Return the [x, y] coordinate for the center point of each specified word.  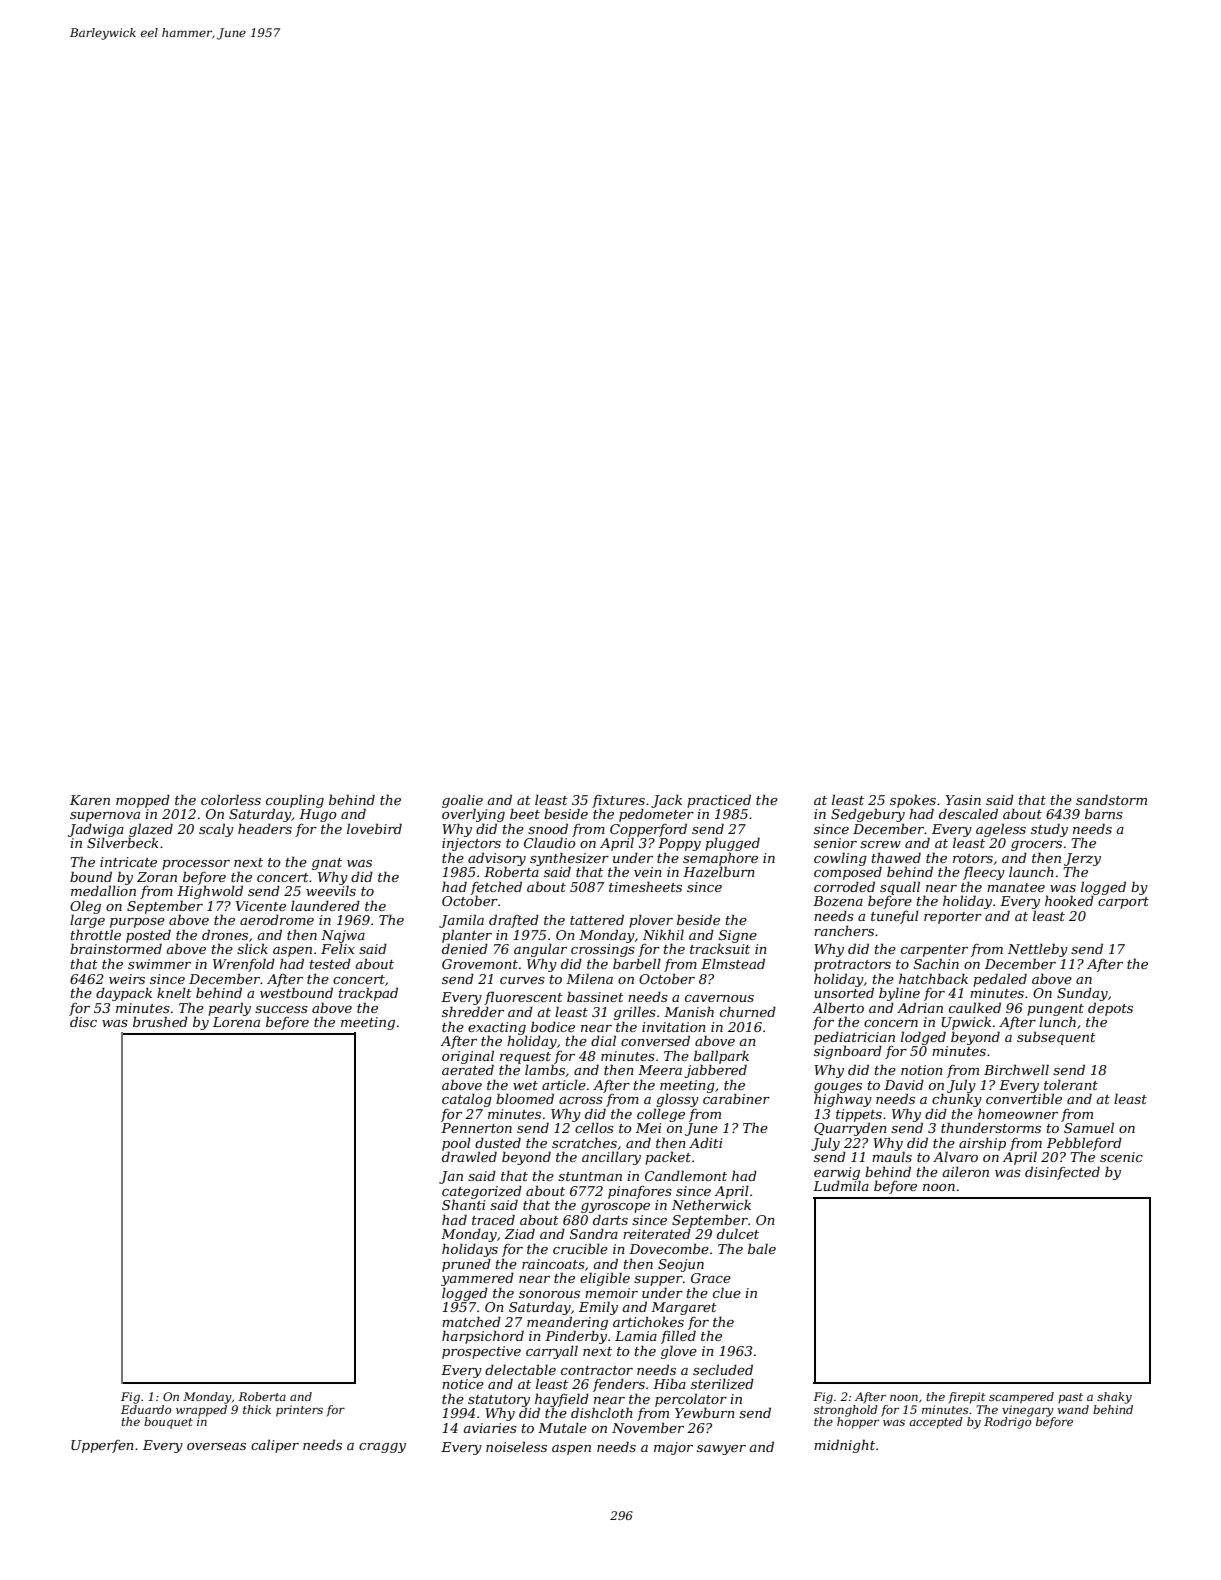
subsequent [1056, 1038]
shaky [1114, 1398]
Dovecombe [669, 1248]
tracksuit [720, 949]
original [468, 1057]
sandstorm [1111, 799]
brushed [160, 1021]
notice [463, 1384]
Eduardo [146, 1409]
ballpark [721, 1057]
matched [471, 1321]
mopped [143, 801]
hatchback [933, 978]
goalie [462, 801]
